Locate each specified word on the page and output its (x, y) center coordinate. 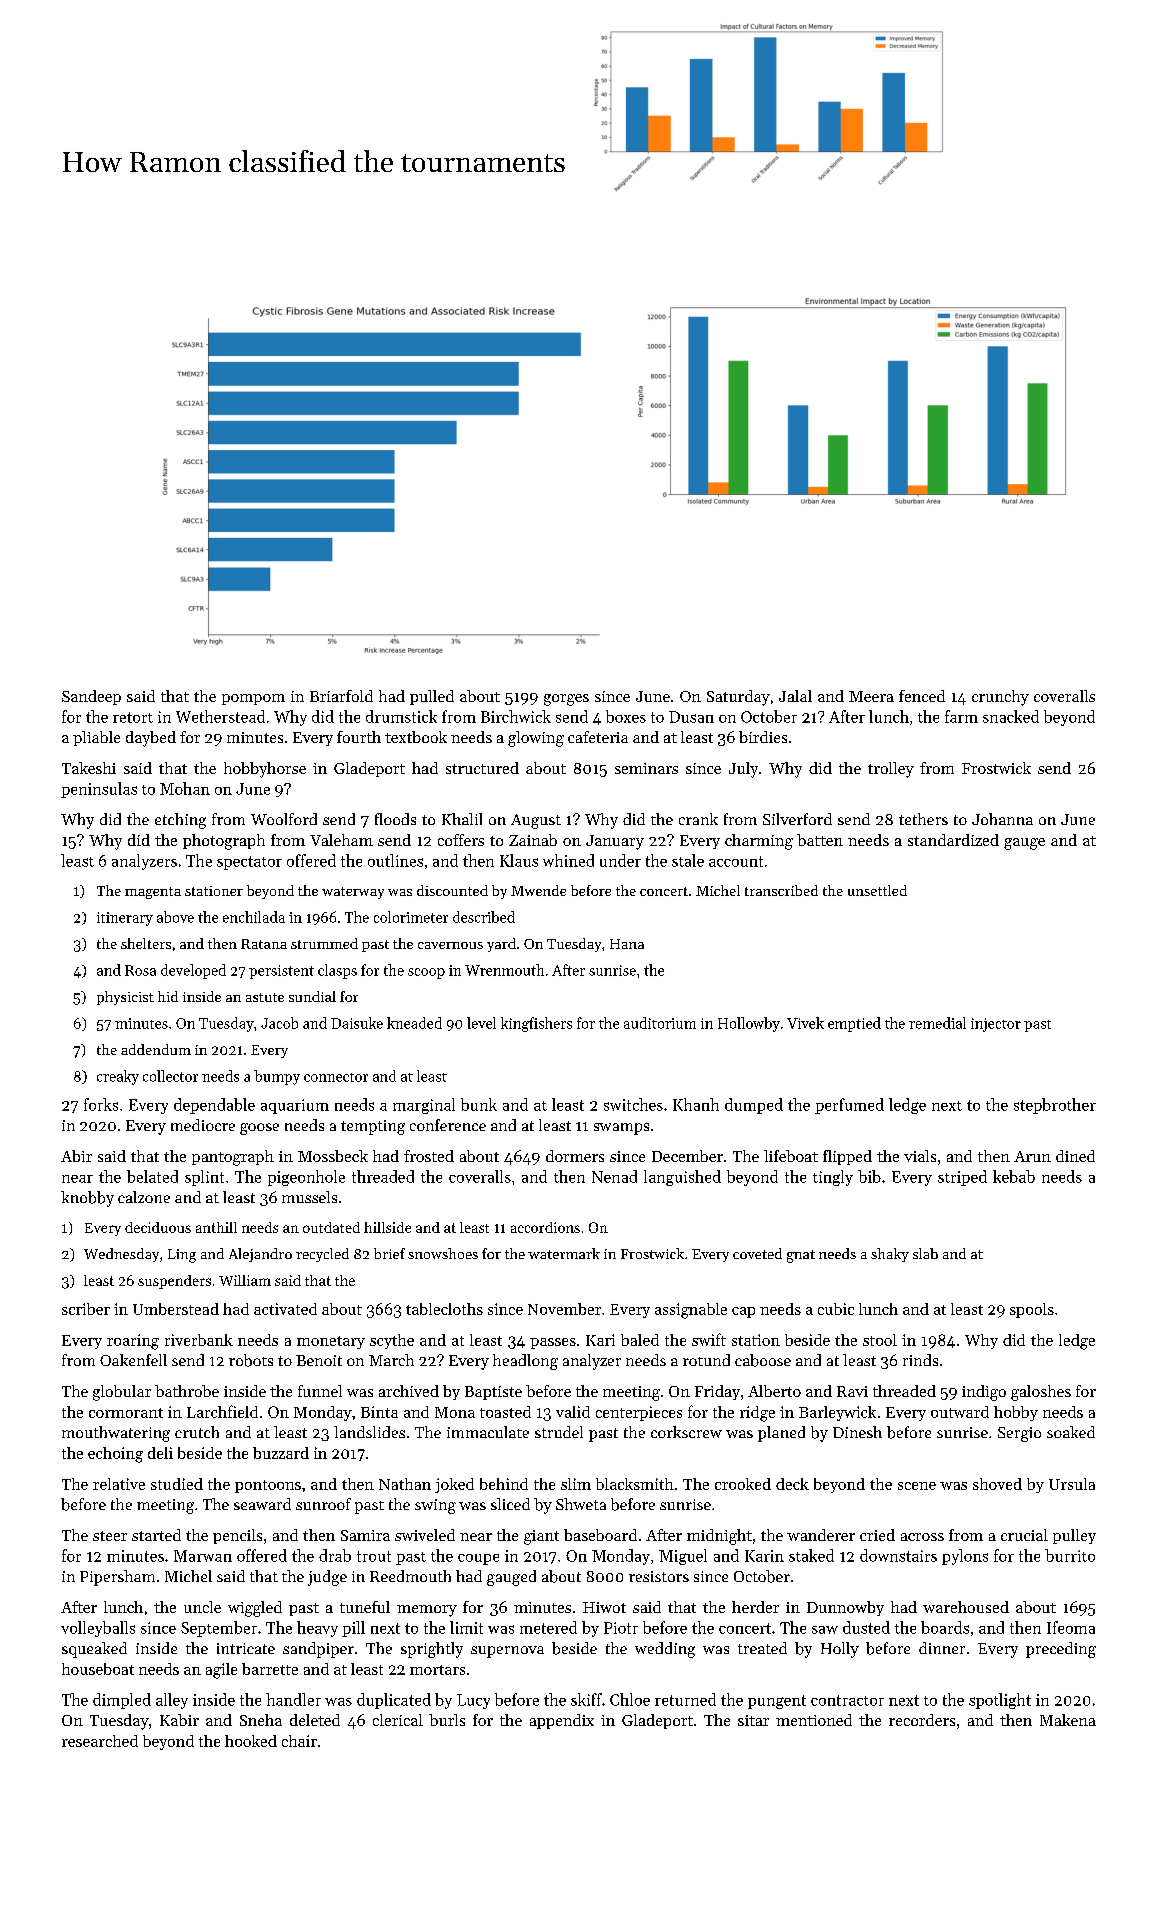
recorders (922, 1720)
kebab (1014, 1176)
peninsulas (99, 790)
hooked (251, 1741)
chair (299, 1741)
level (481, 1023)
